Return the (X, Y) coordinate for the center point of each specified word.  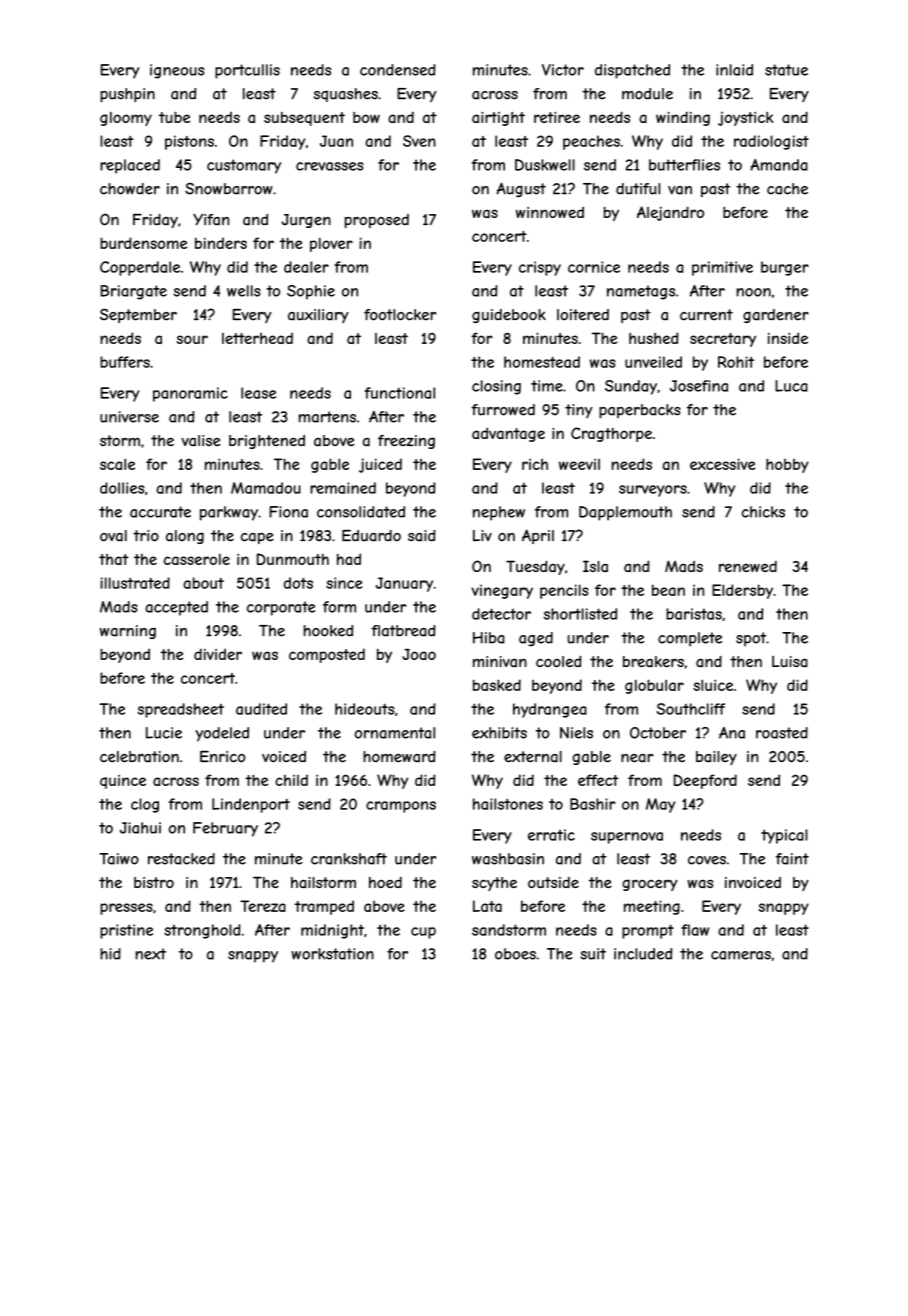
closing (496, 387)
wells (244, 291)
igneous (177, 71)
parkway (229, 513)
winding (683, 118)
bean (668, 590)
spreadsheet (181, 710)
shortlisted (580, 614)
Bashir (592, 804)
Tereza (263, 906)
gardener (776, 316)
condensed (398, 70)
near (637, 758)
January (404, 584)
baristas (694, 614)
